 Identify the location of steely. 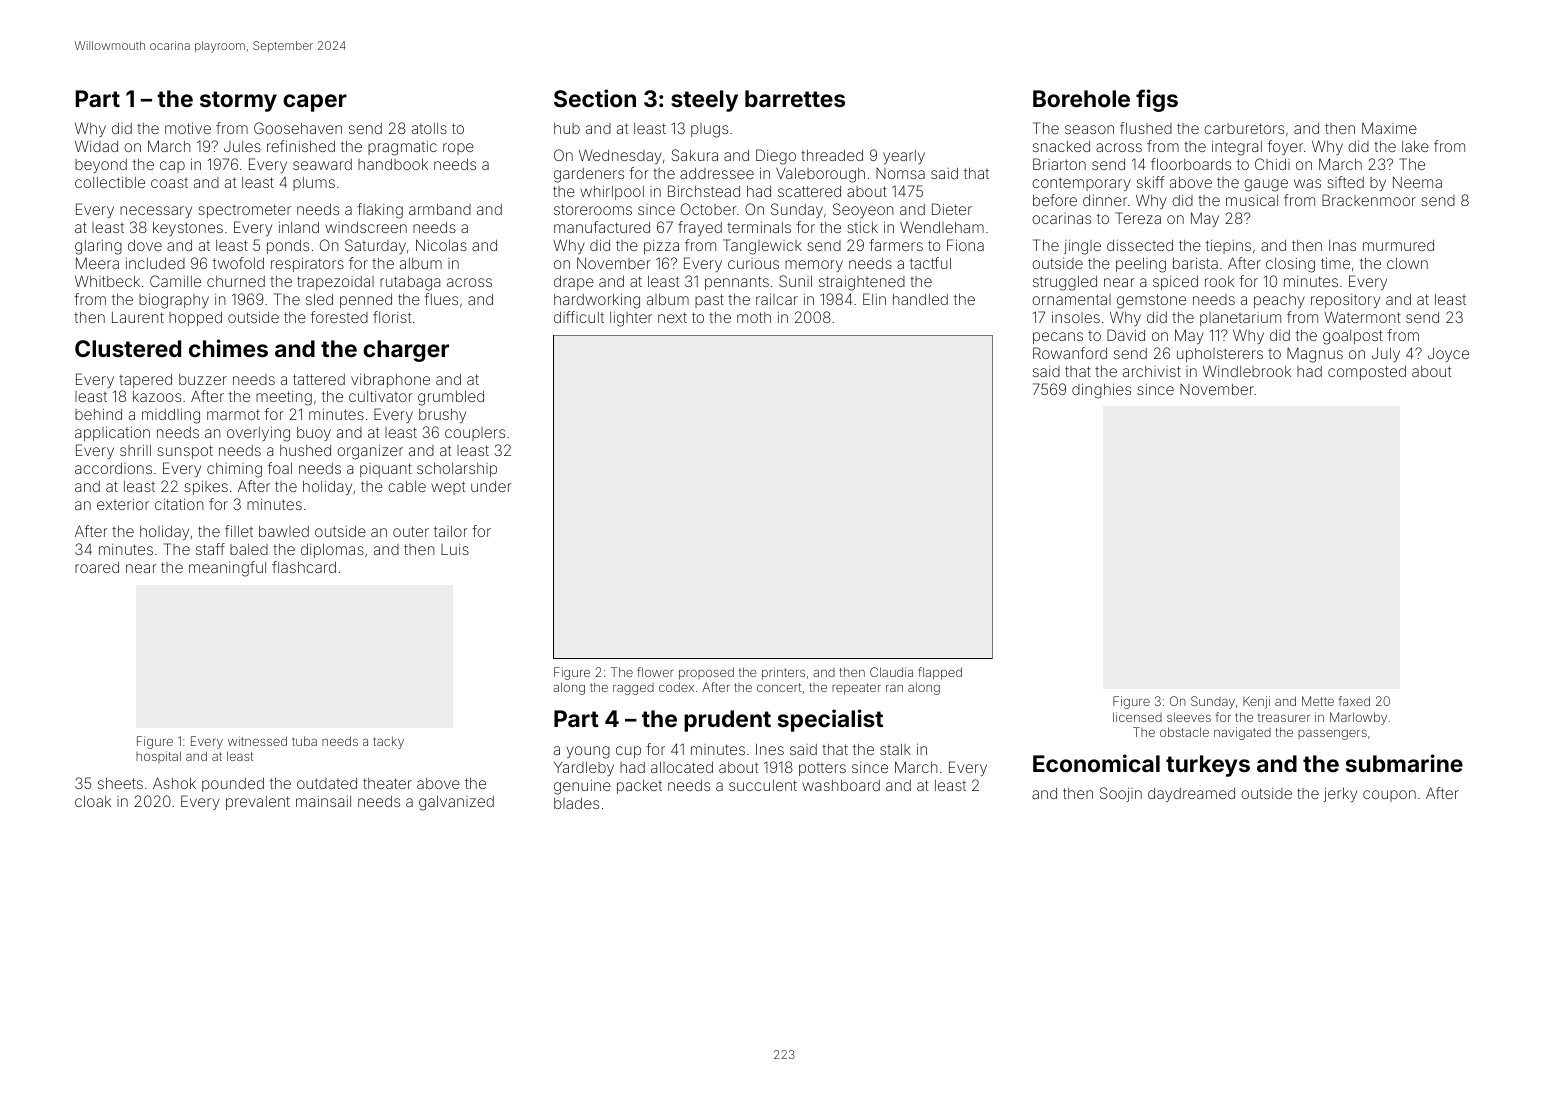
(704, 101).
